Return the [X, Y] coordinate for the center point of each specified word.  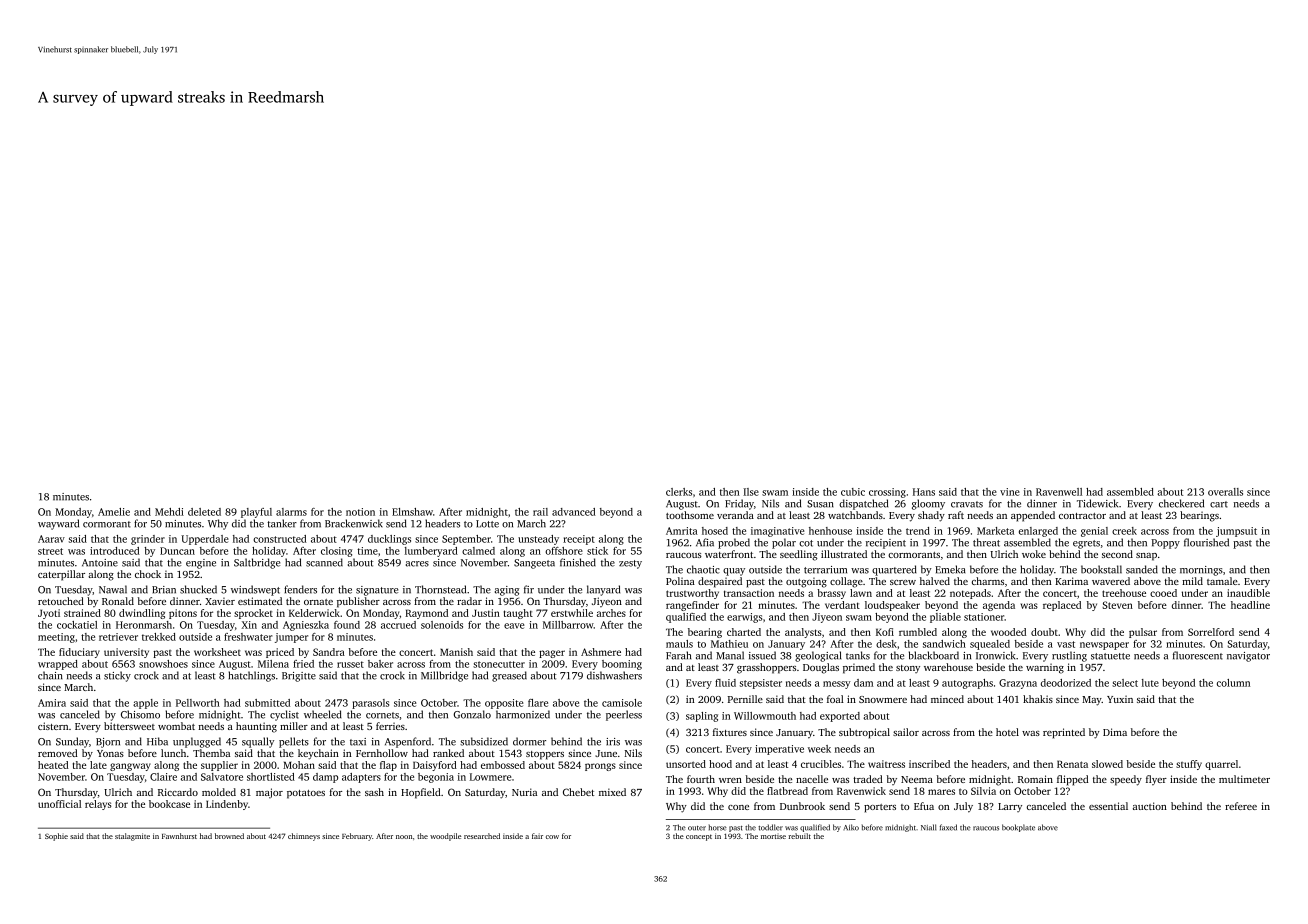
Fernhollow [382, 753]
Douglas [821, 668]
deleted [204, 512]
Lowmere [491, 777]
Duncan [177, 551]
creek [1124, 531]
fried [303, 664]
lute [1150, 683]
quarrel [1221, 765]
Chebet [578, 792]
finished [578, 562]
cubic [853, 492]
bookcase [169, 804]
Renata [1072, 764]
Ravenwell [1059, 492]
